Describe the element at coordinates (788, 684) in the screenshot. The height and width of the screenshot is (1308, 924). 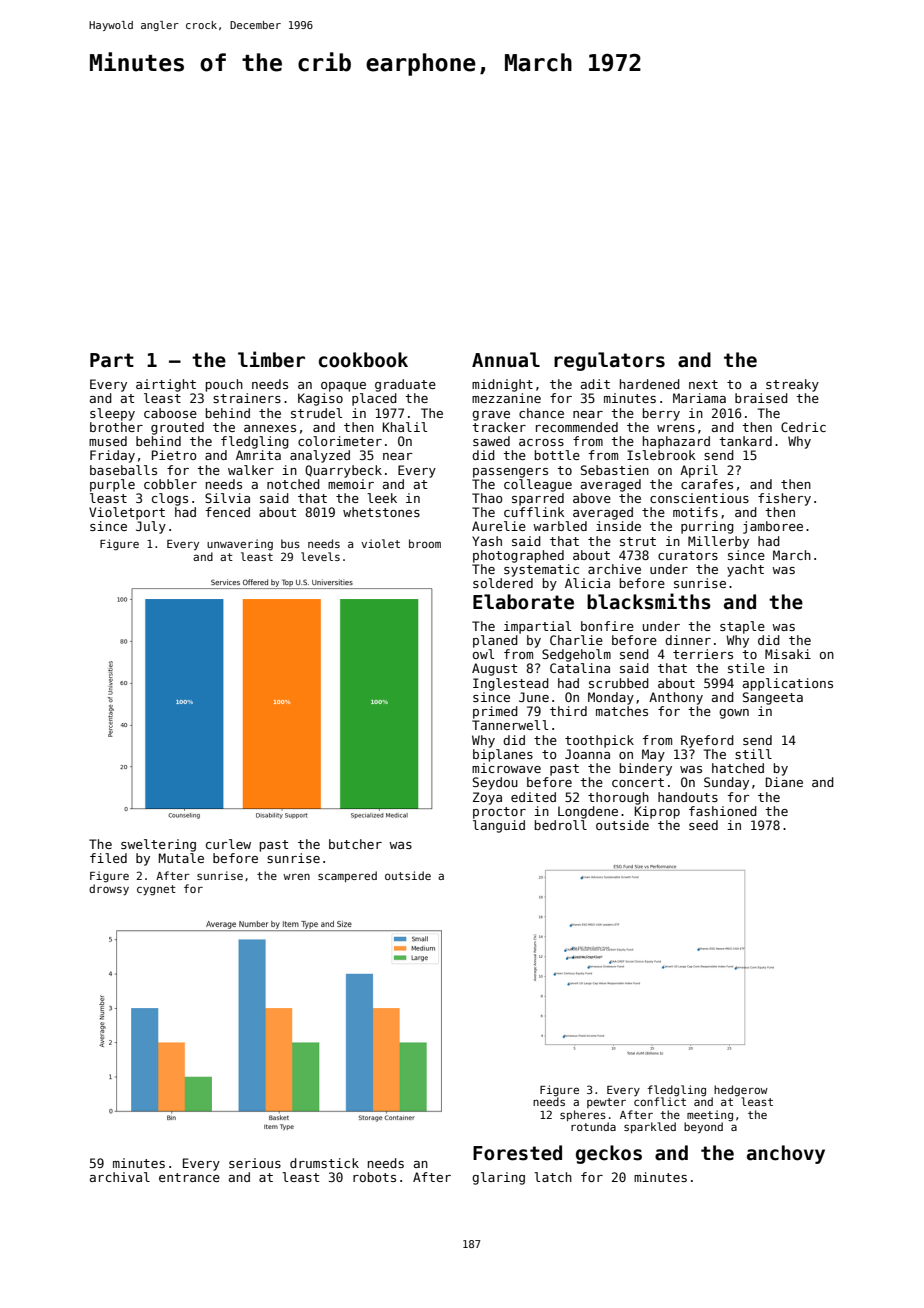
I see `applications` at that location.
